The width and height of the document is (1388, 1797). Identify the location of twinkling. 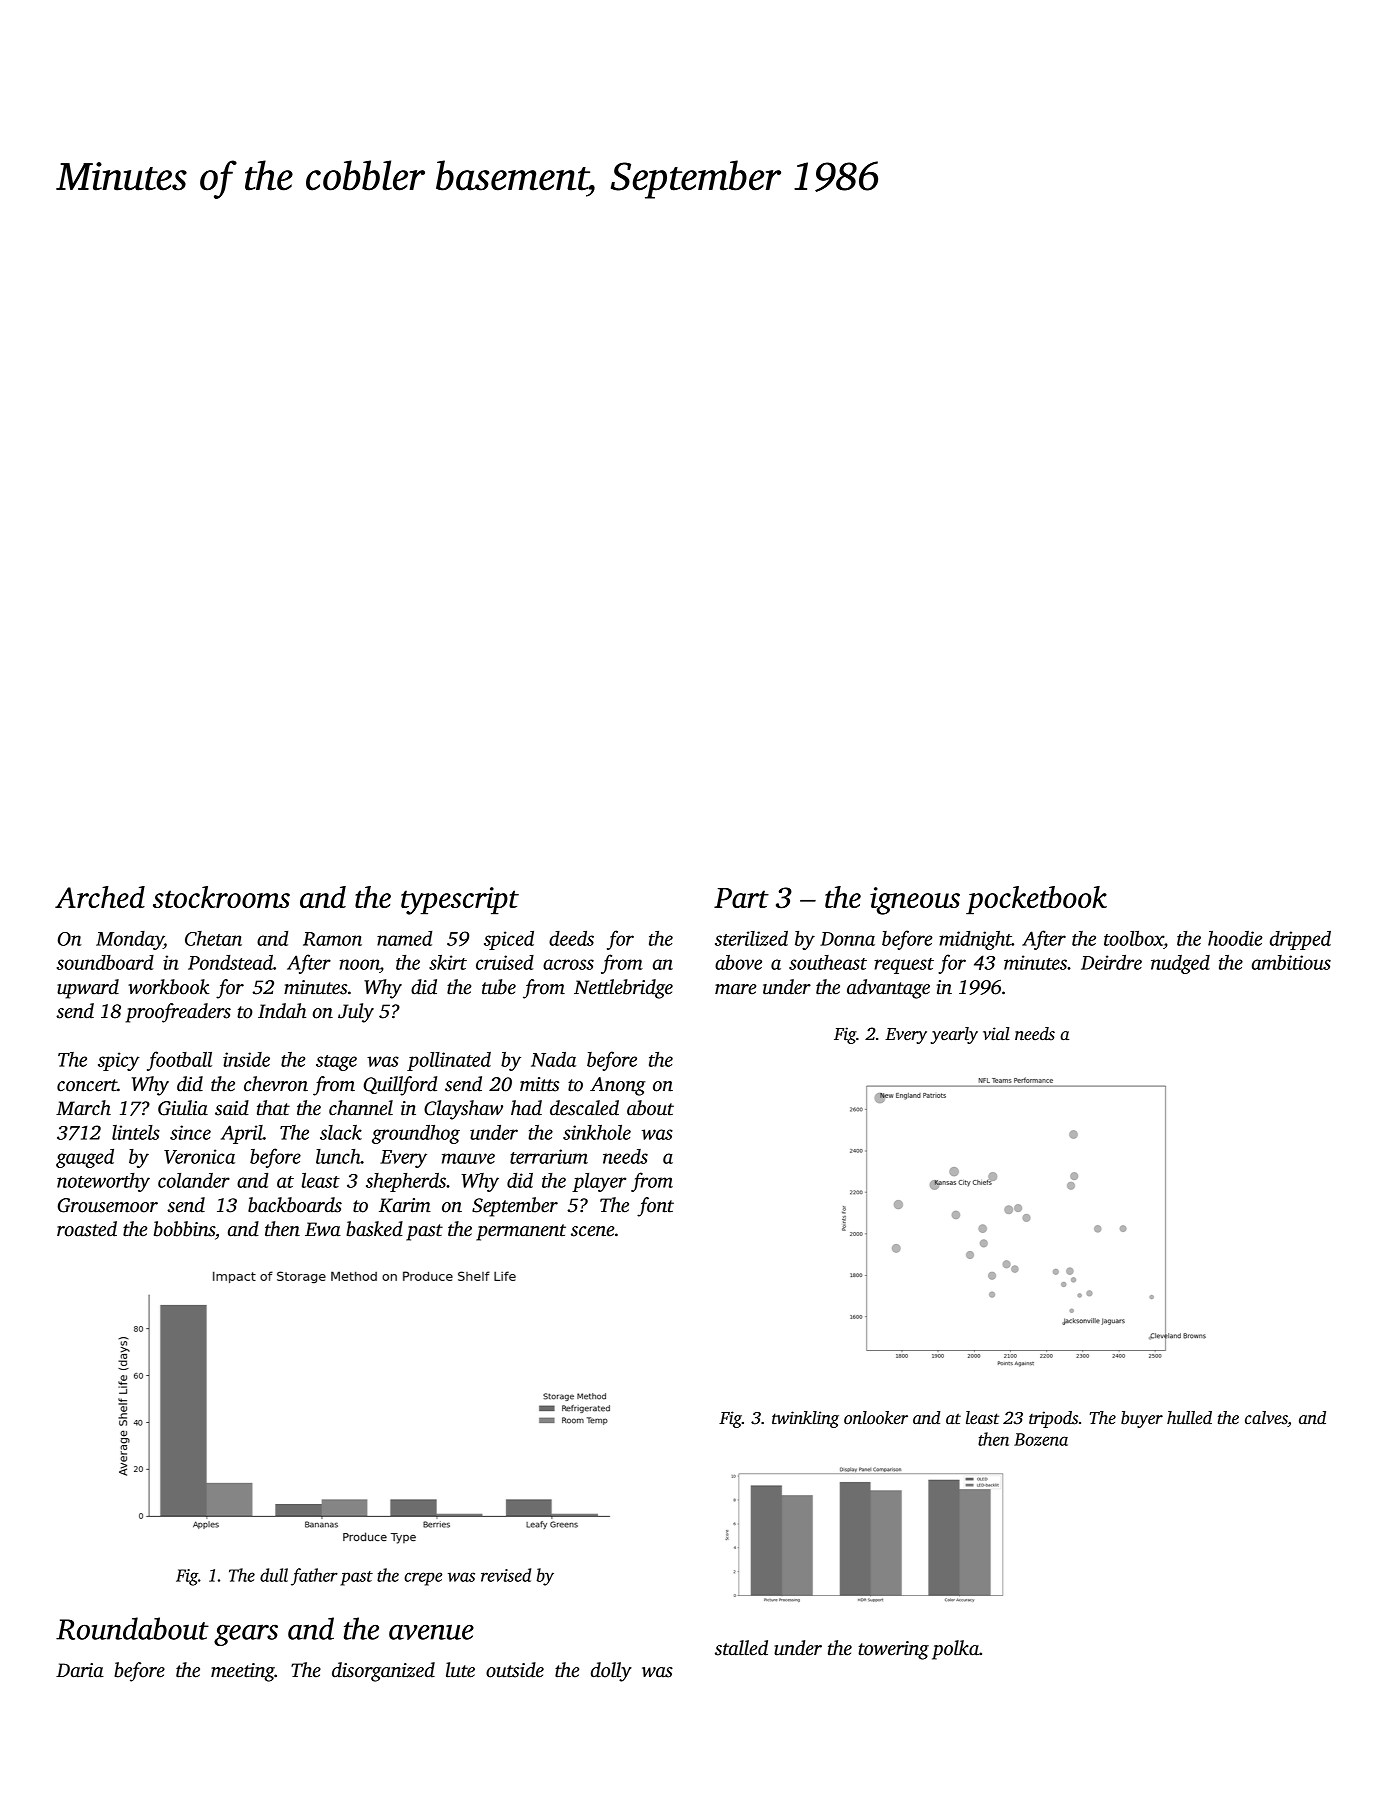
(805, 1419).
